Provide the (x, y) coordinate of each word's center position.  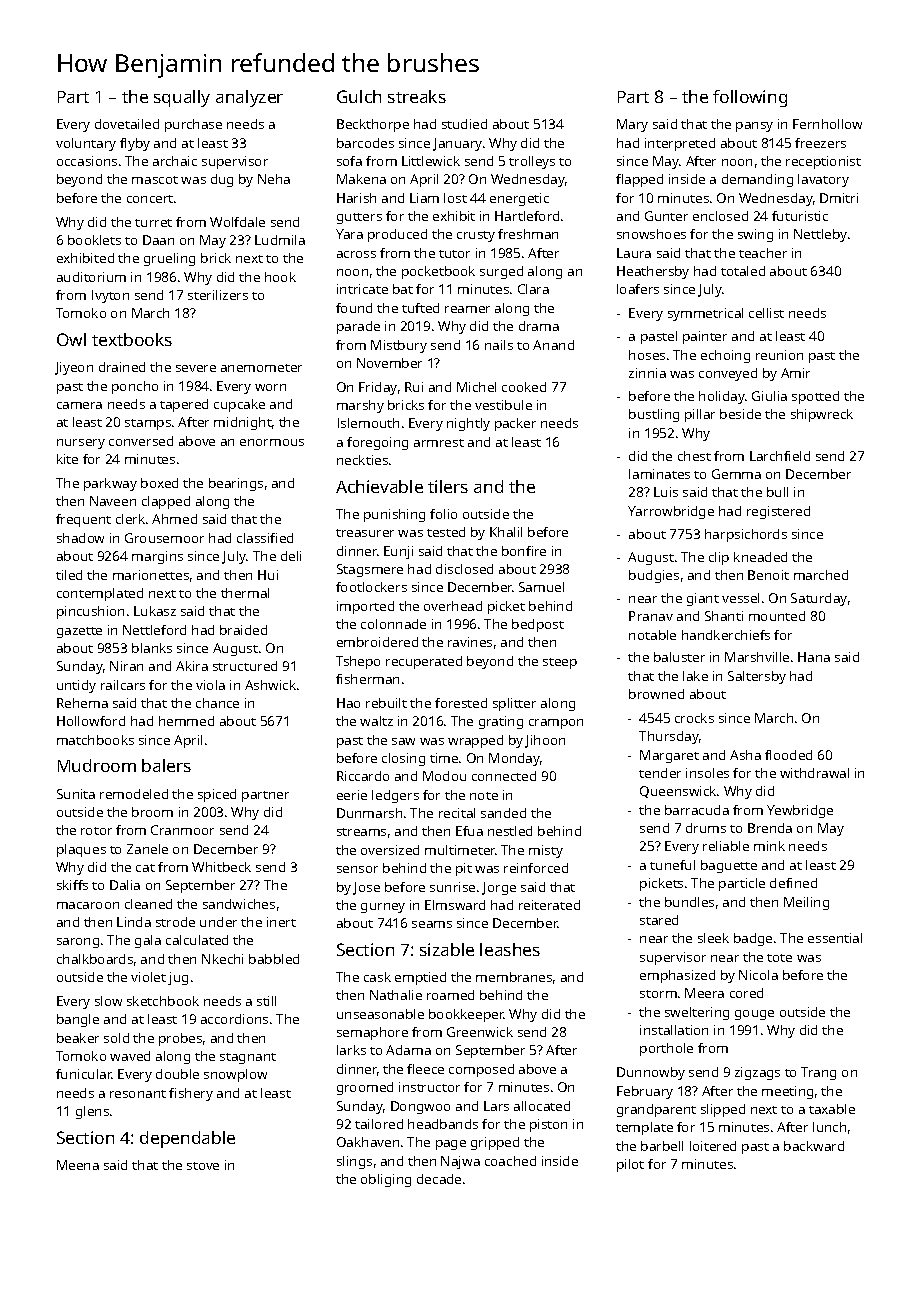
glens (92, 1112)
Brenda (770, 828)
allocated (542, 1106)
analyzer (249, 98)
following (750, 98)
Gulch (359, 96)
